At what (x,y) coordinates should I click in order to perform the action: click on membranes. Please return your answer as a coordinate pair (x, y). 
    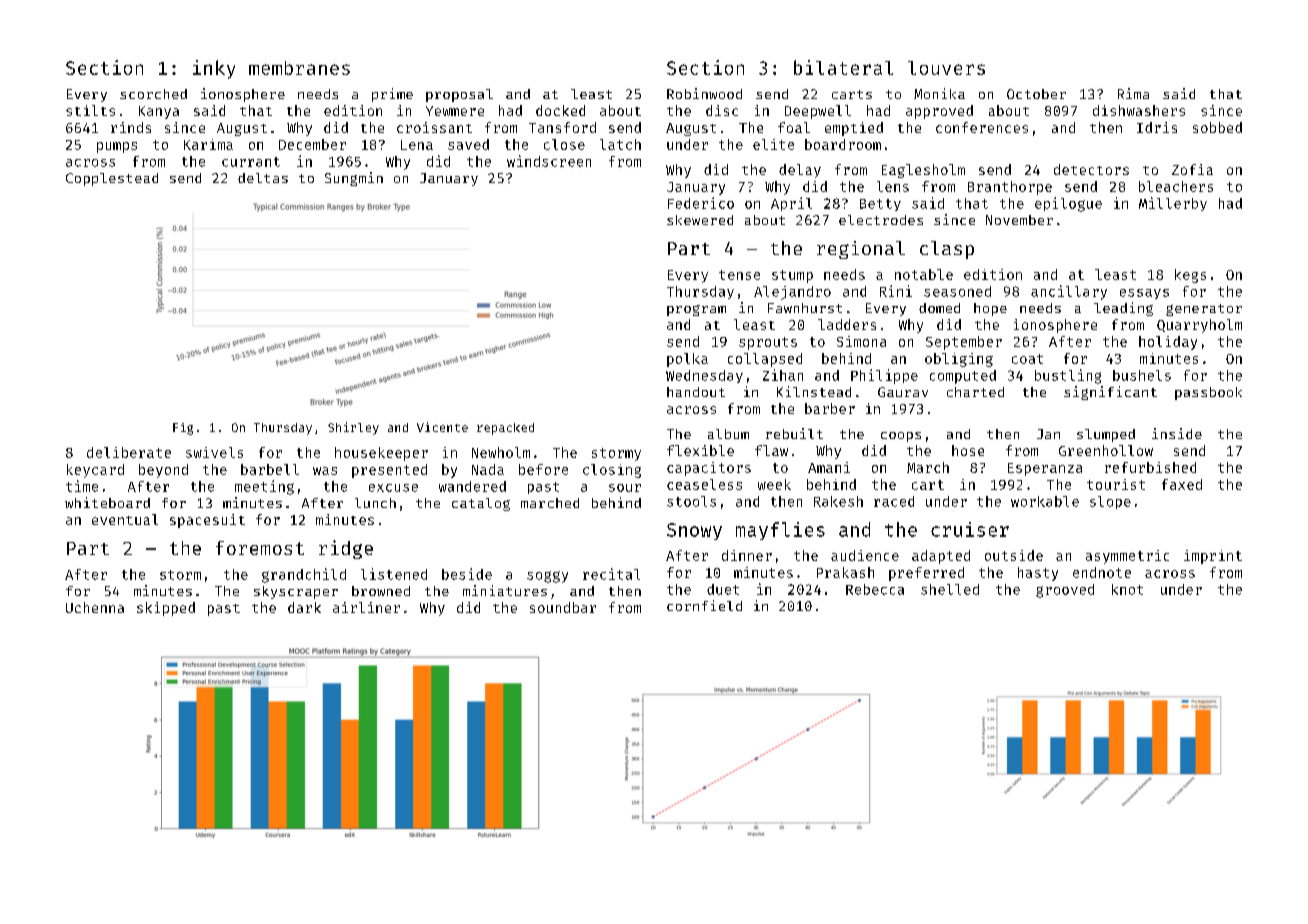
    Looking at the image, I should click on (299, 68).
